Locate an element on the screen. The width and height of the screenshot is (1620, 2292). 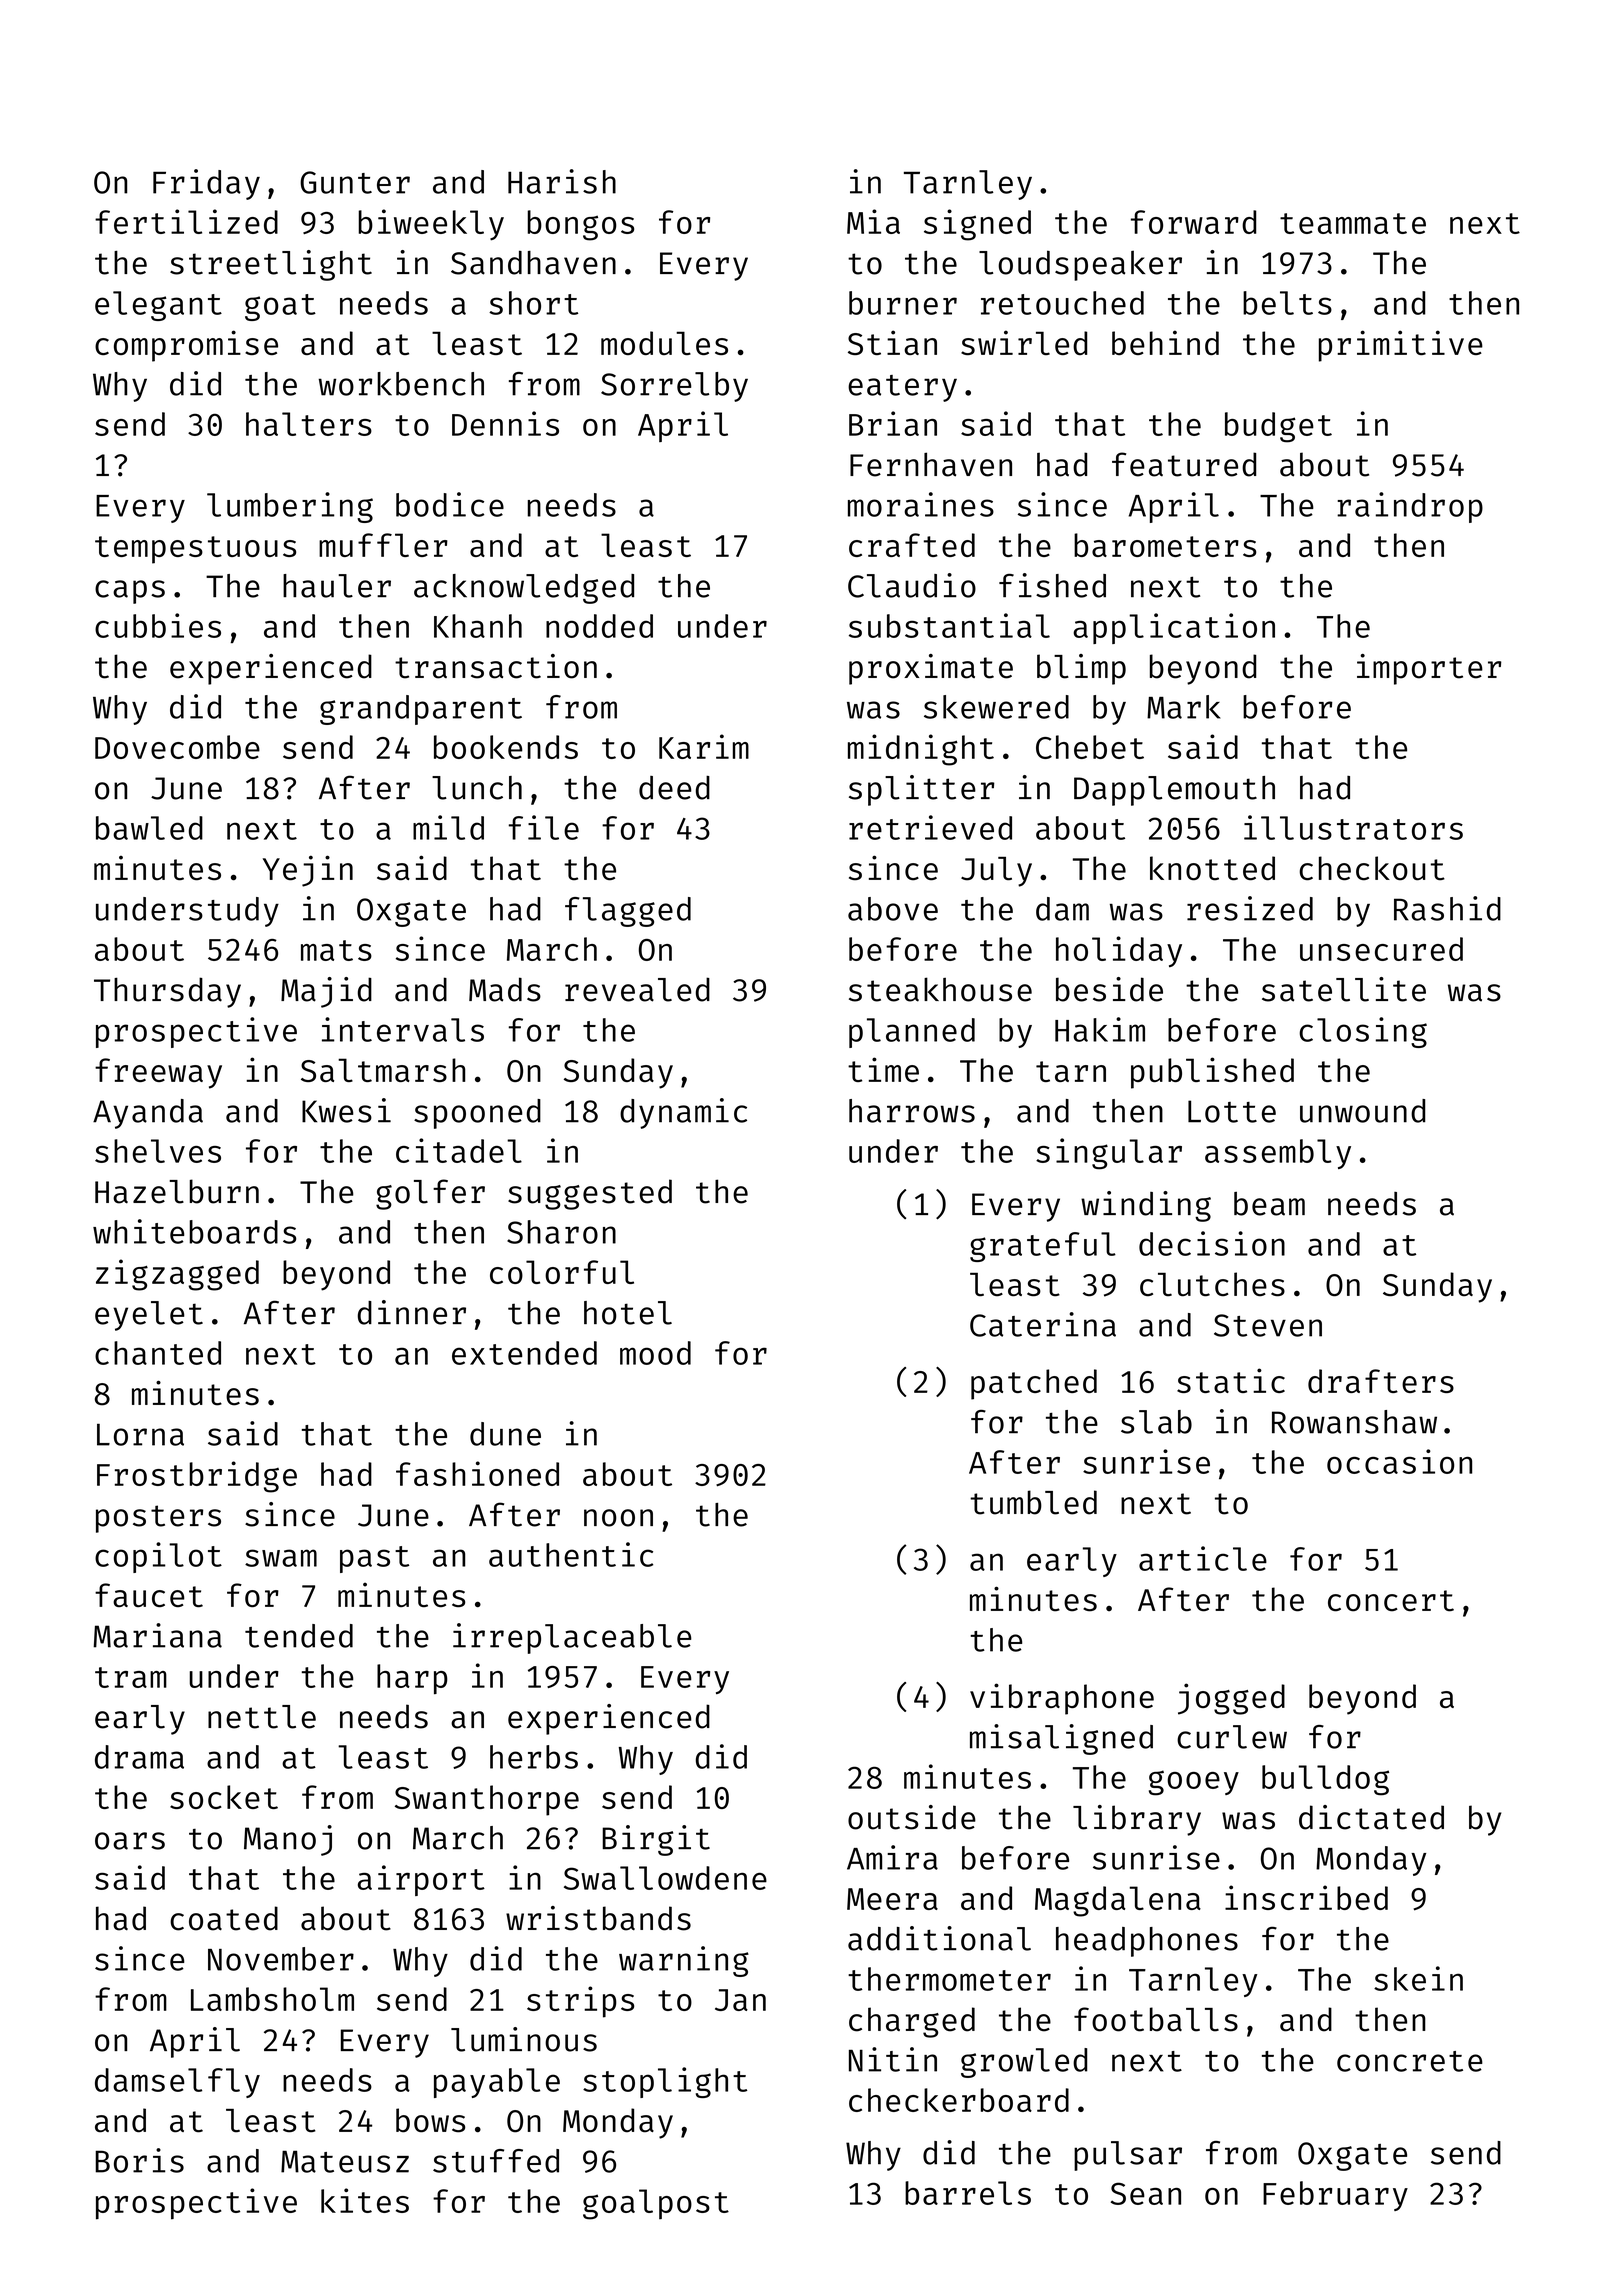
goalpost is located at coordinates (656, 2204).
